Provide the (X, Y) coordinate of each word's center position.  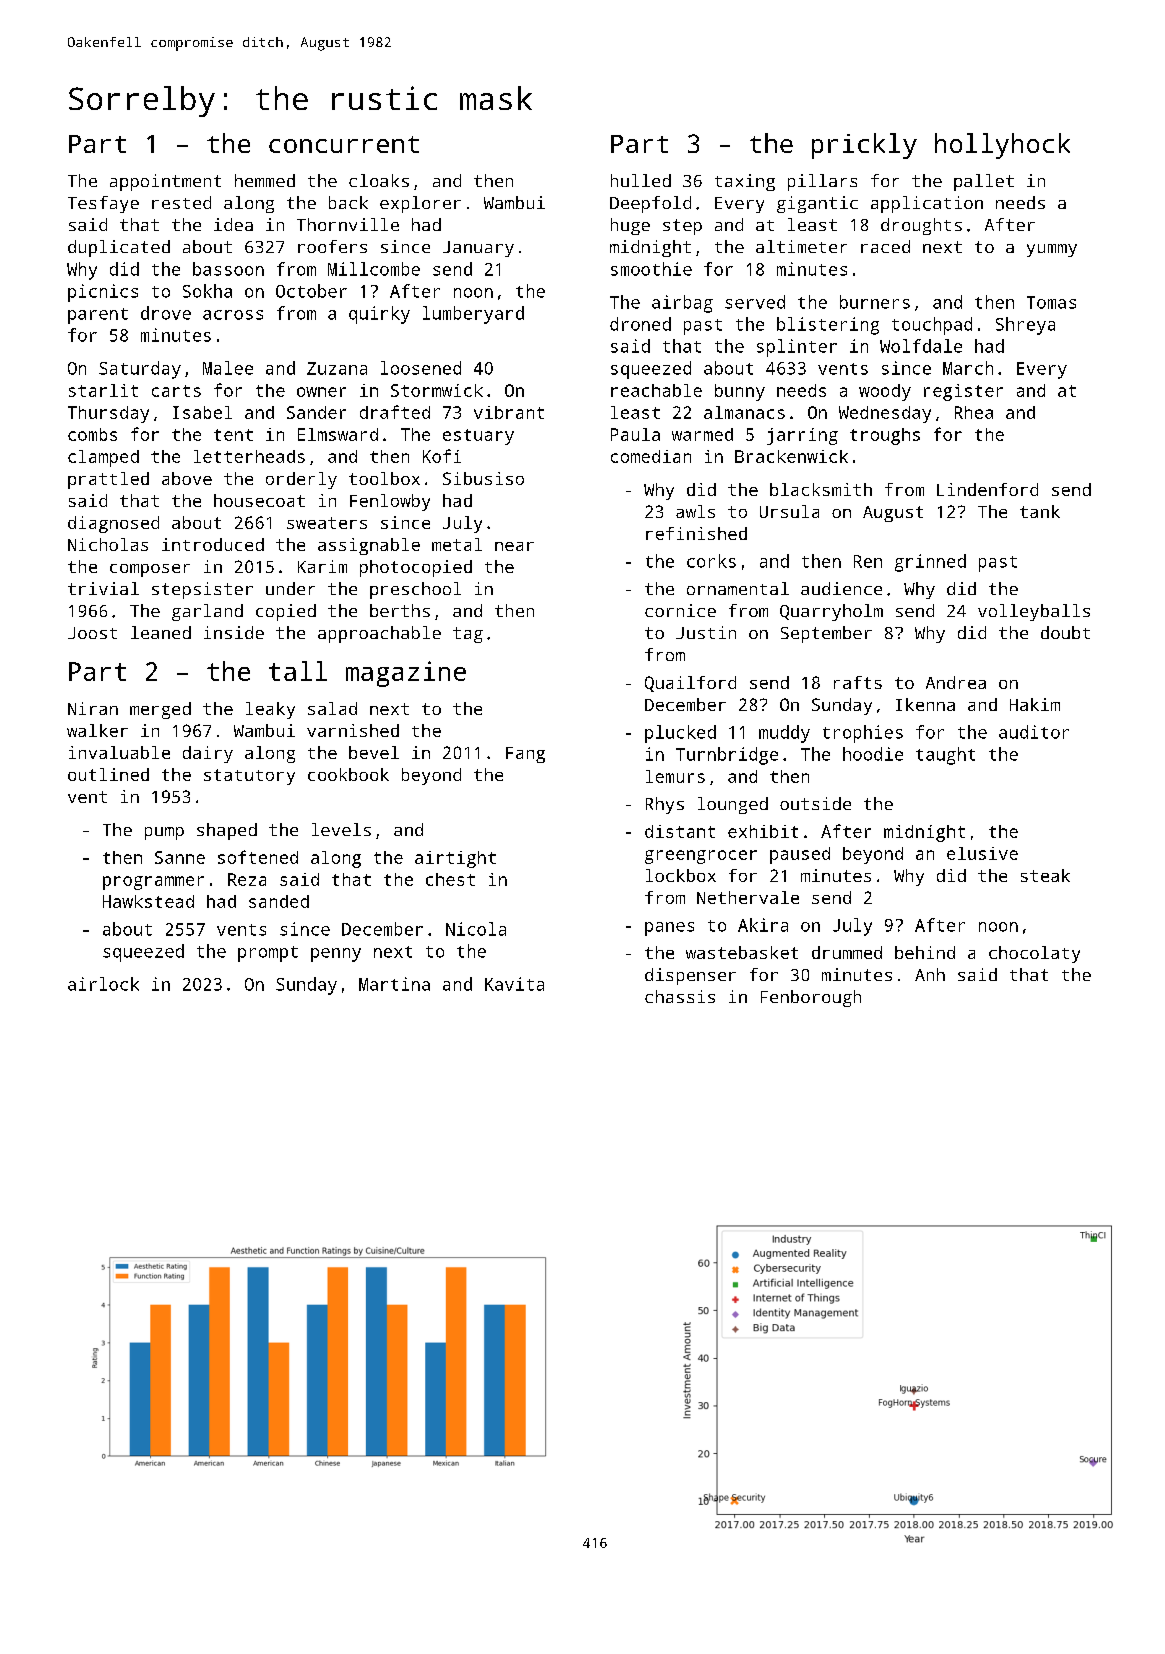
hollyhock (1002, 146)
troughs (885, 436)
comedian (651, 456)
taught (945, 756)
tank (1040, 511)
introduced (213, 544)
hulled (641, 180)
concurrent (344, 144)
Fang (525, 755)
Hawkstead (148, 901)
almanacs (744, 412)
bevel (374, 752)
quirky (379, 315)
